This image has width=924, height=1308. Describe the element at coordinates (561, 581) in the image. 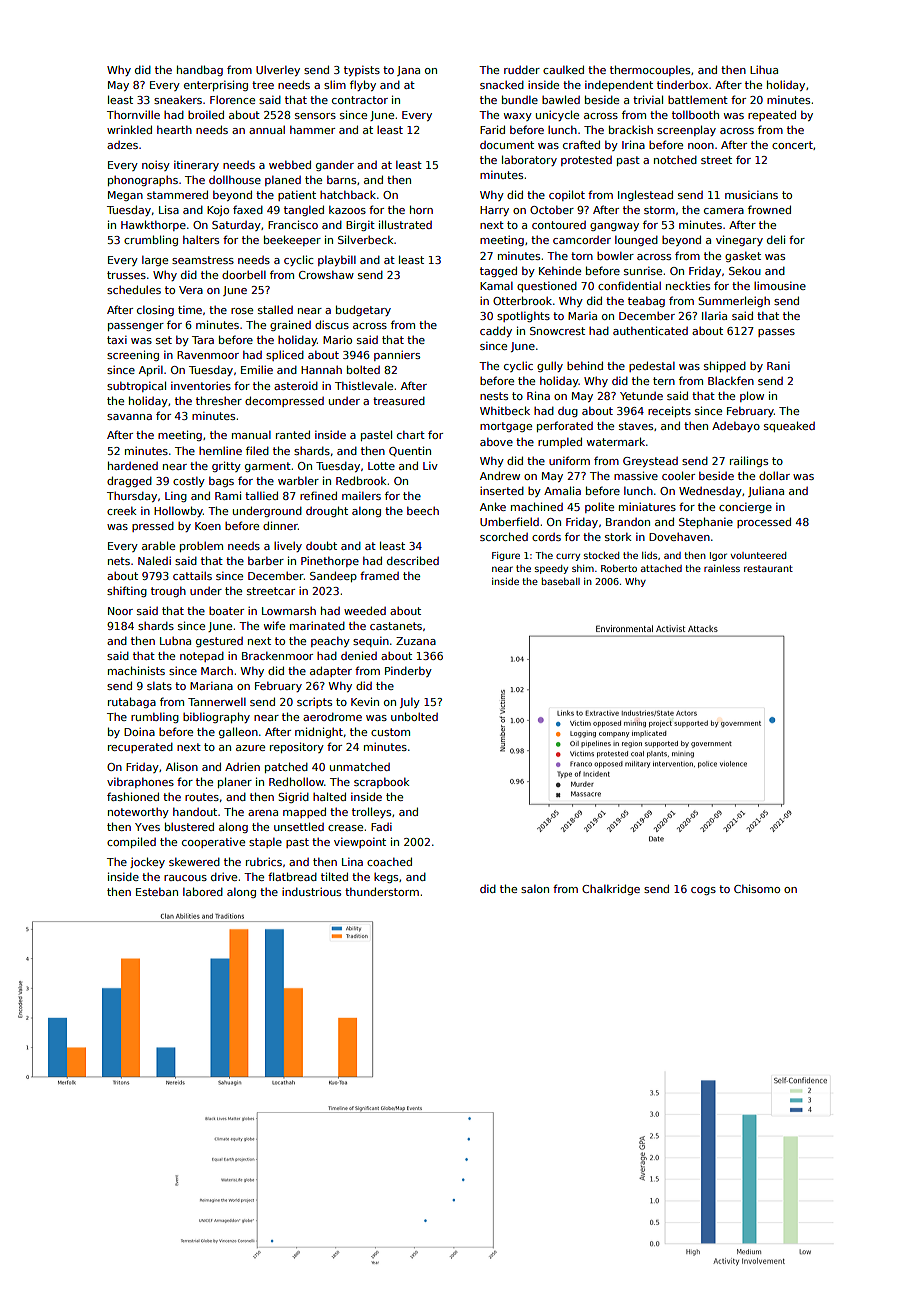

I see `baseball` at that location.
